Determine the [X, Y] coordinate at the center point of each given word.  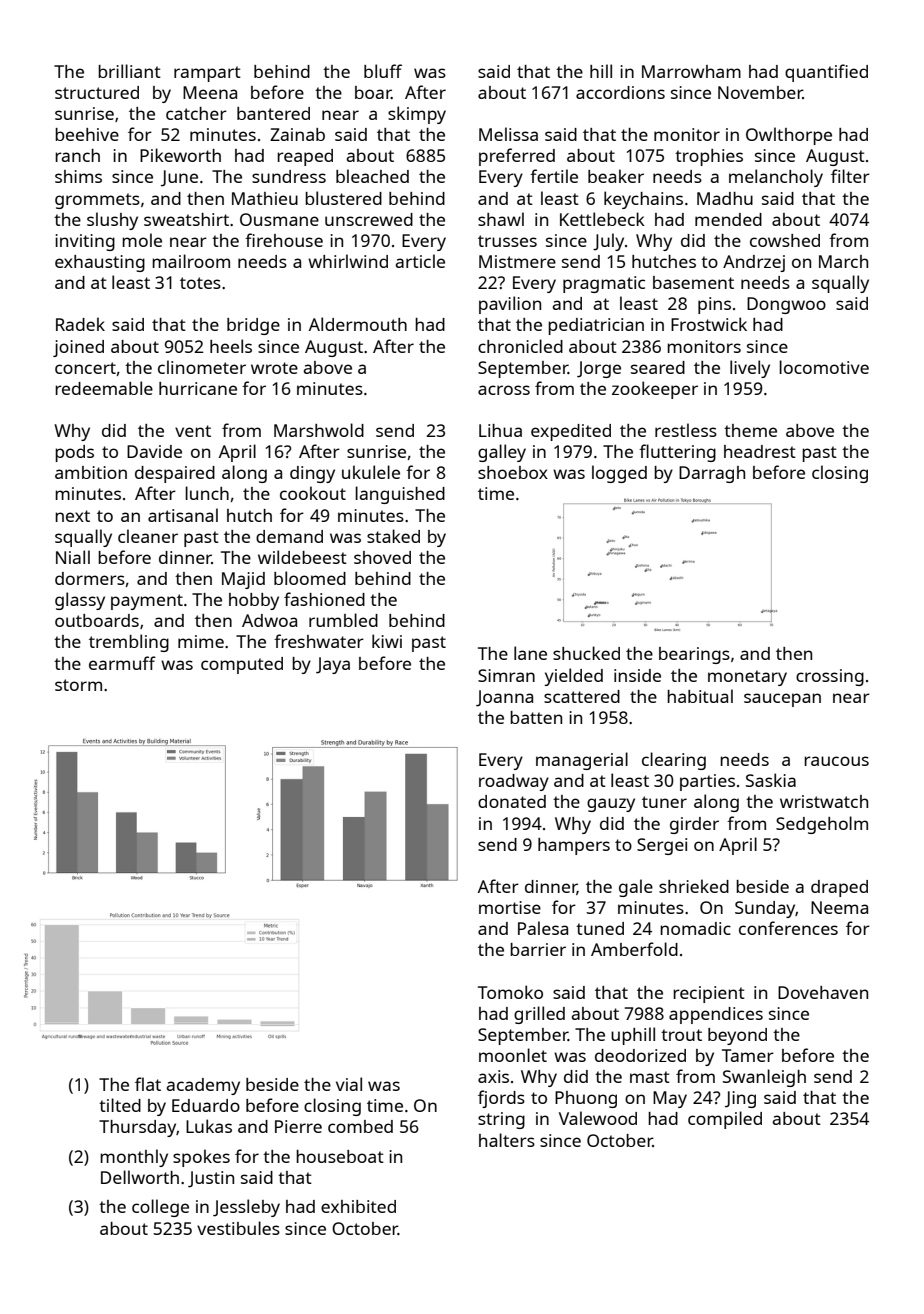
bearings [694, 655]
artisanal [183, 515]
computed [242, 665]
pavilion [510, 305]
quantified [826, 73]
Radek [80, 324]
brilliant [129, 71]
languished [400, 495]
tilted [120, 1105]
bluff [383, 71]
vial [349, 1084]
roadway [514, 782]
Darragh [712, 474]
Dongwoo [786, 305]
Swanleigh [764, 1078]
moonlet [513, 1055]
